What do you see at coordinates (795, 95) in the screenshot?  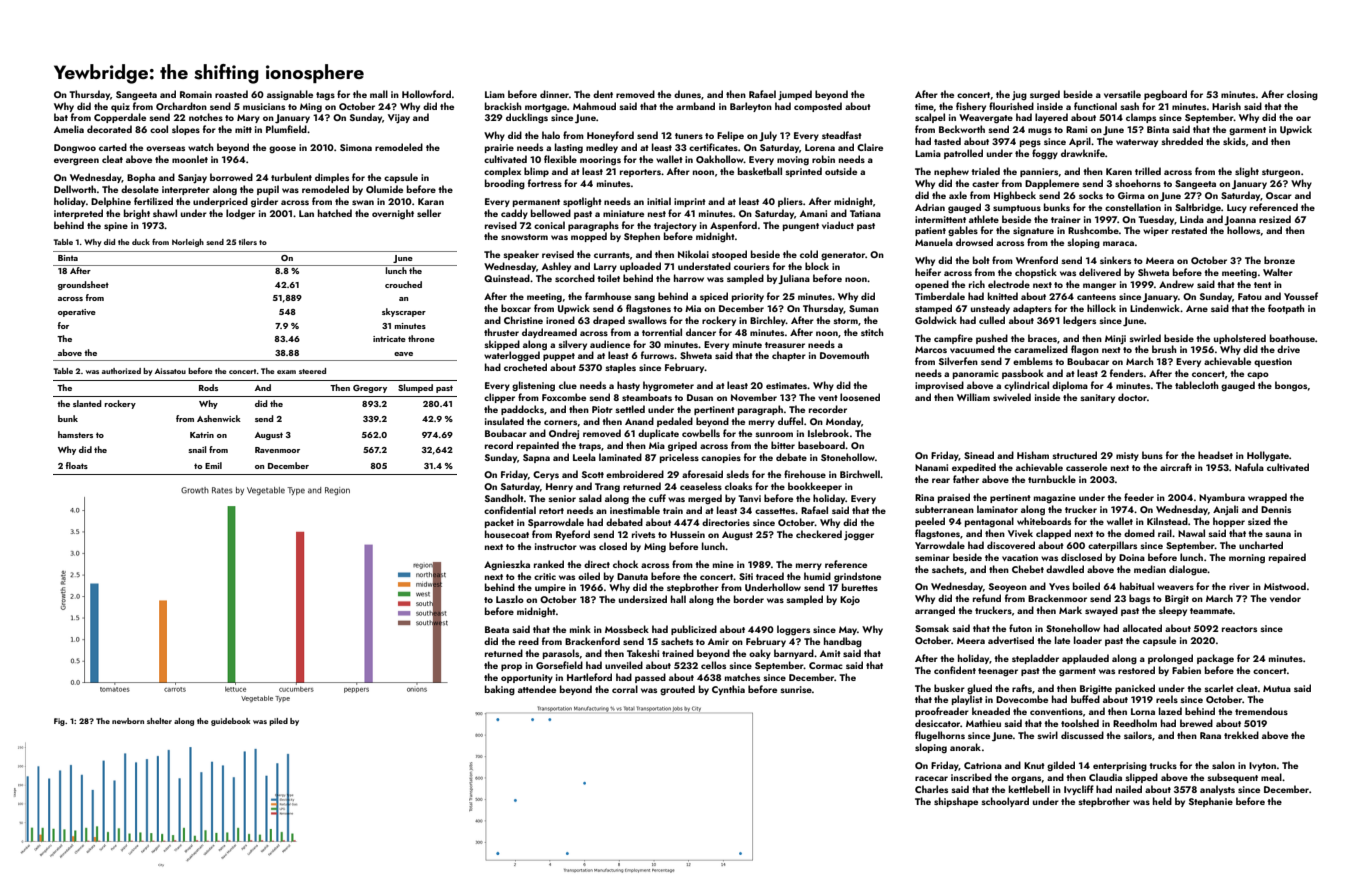 I see `jumped` at bounding box center [795, 95].
